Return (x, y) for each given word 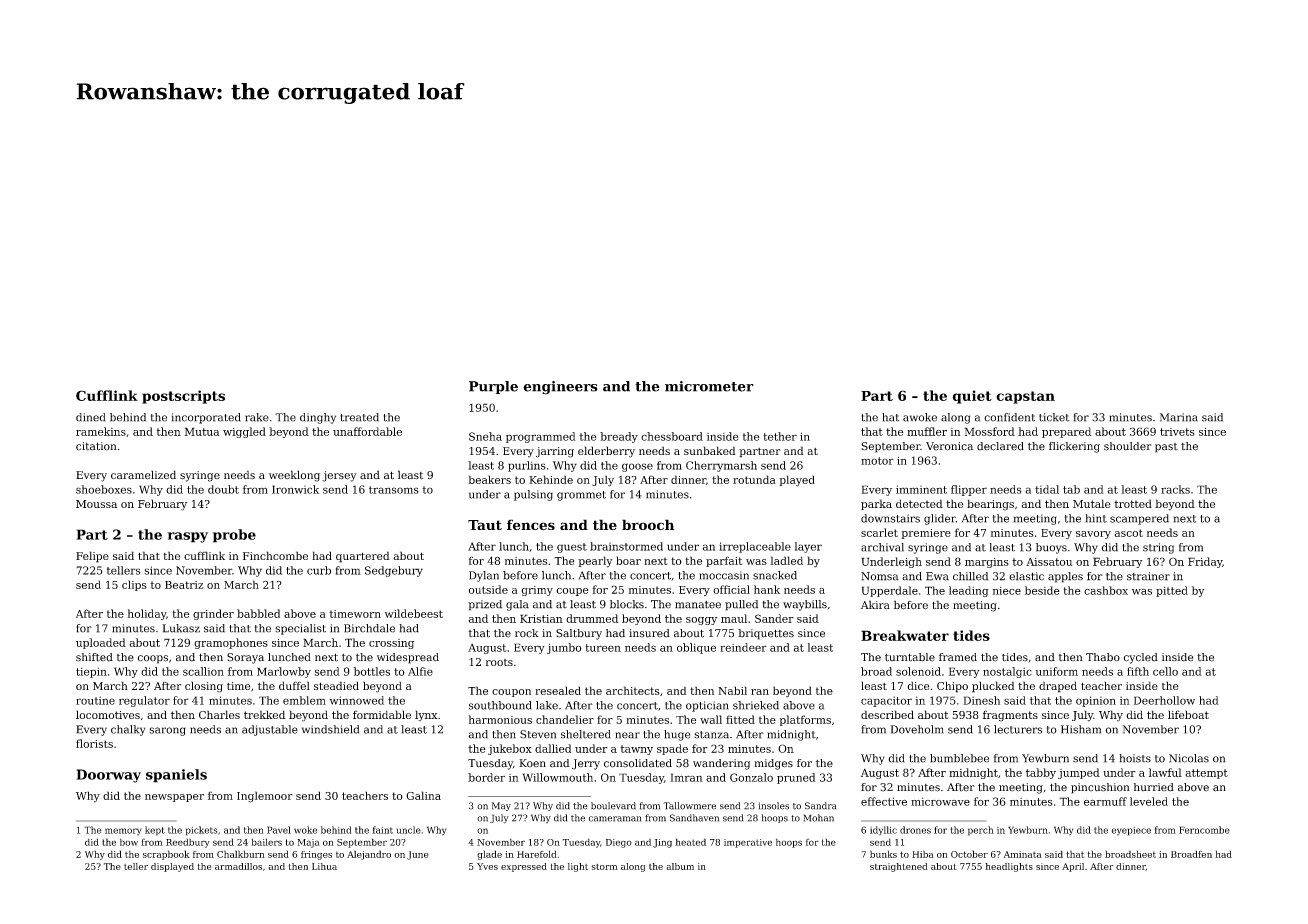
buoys (1051, 548)
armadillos (238, 866)
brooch (648, 524)
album (680, 866)
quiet (972, 397)
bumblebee (959, 758)
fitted (740, 719)
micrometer (709, 386)
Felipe (92, 557)
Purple (493, 387)
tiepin (91, 673)
